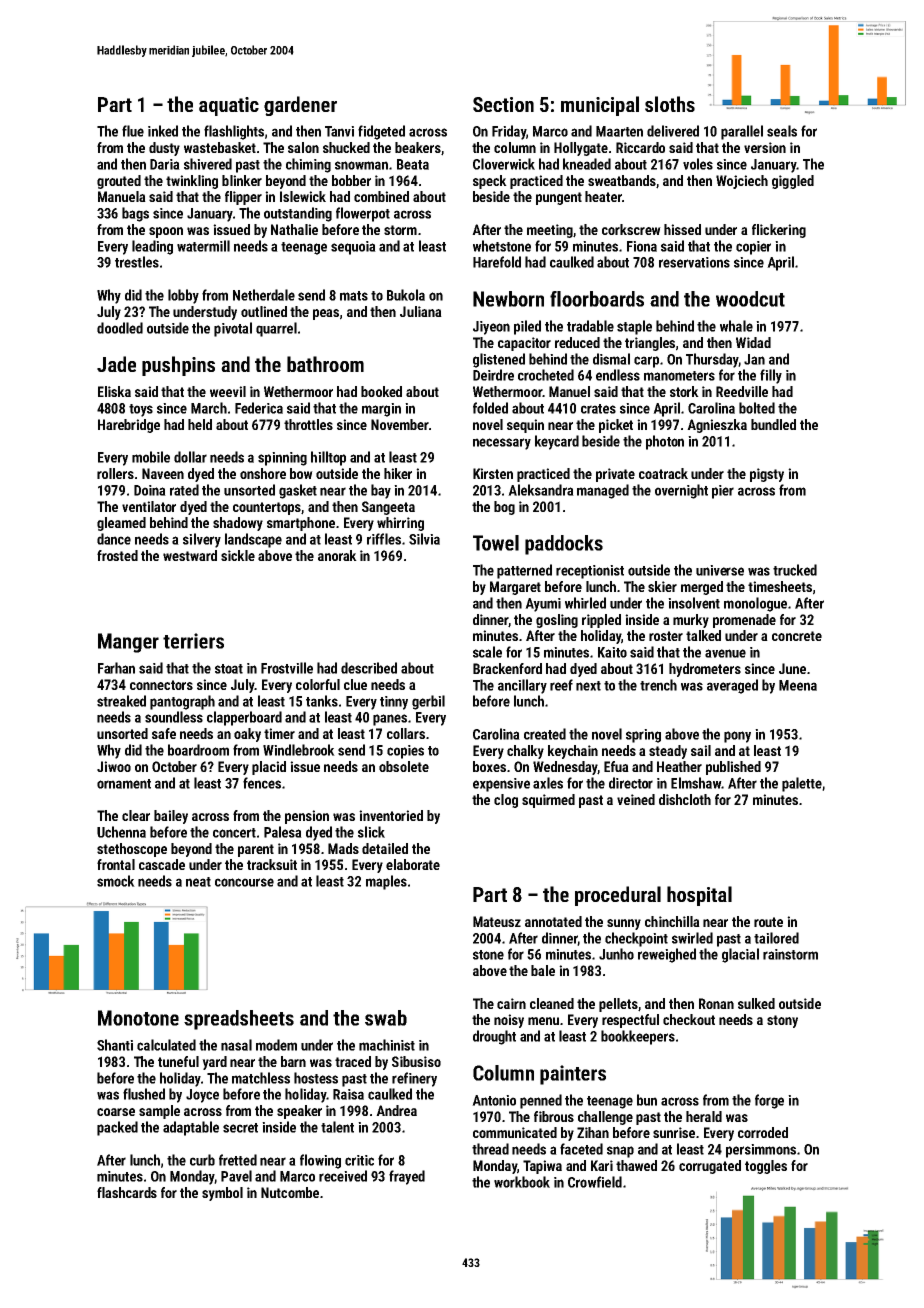 Image resolution: width=924 pixels, height=1308 pixels. I want to click on Section, so click(503, 104).
